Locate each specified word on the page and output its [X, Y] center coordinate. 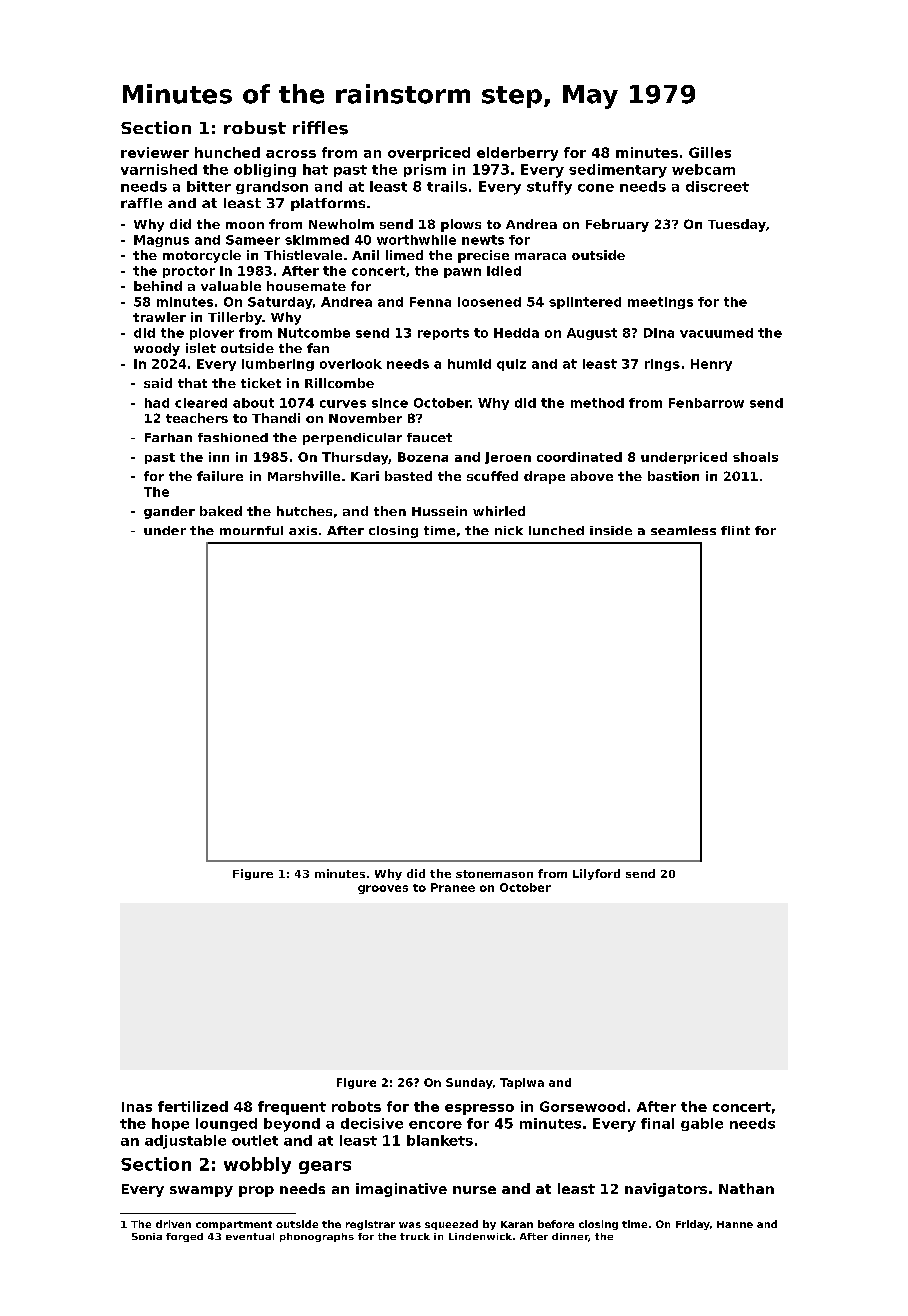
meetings [660, 303]
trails [447, 186]
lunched [556, 530]
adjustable [185, 1142]
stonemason [494, 874]
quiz [511, 365]
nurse [474, 1190]
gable [702, 1124]
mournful [251, 530]
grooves [383, 889]
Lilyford [596, 874]
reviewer [155, 152]
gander [169, 512]
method [597, 403]
